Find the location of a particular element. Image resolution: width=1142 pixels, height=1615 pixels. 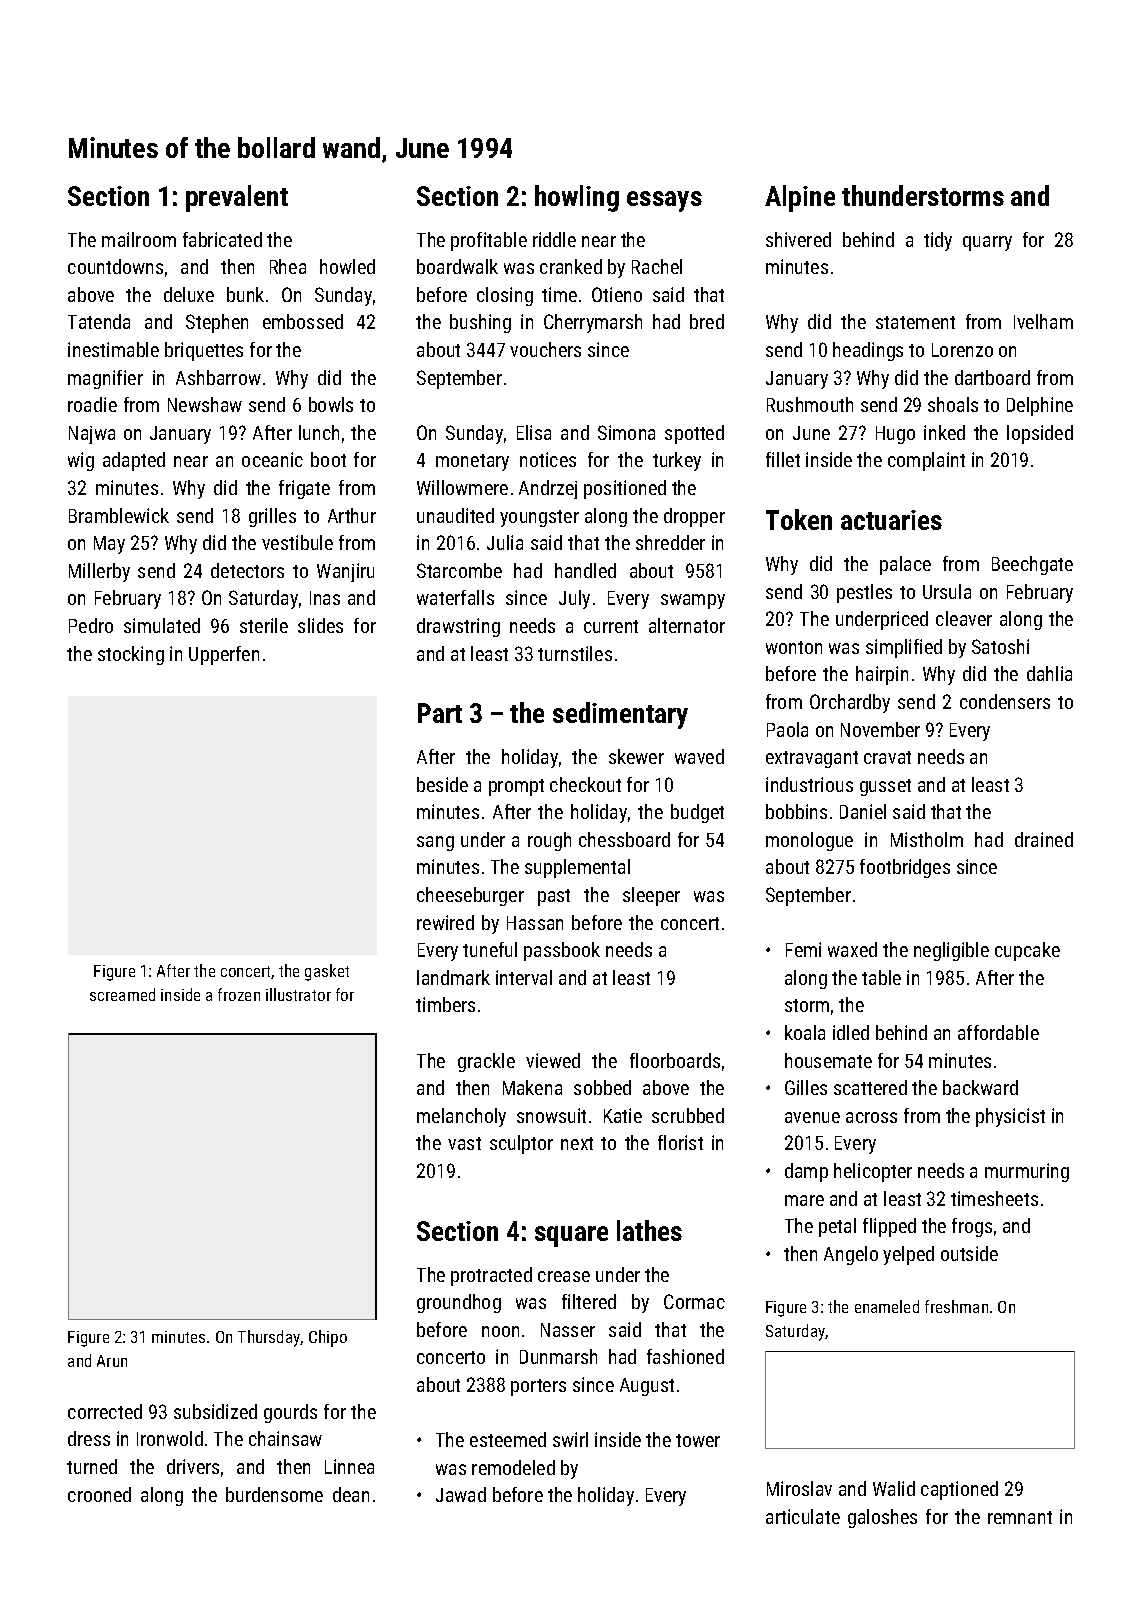

prevalent is located at coordinates (237, 198).
